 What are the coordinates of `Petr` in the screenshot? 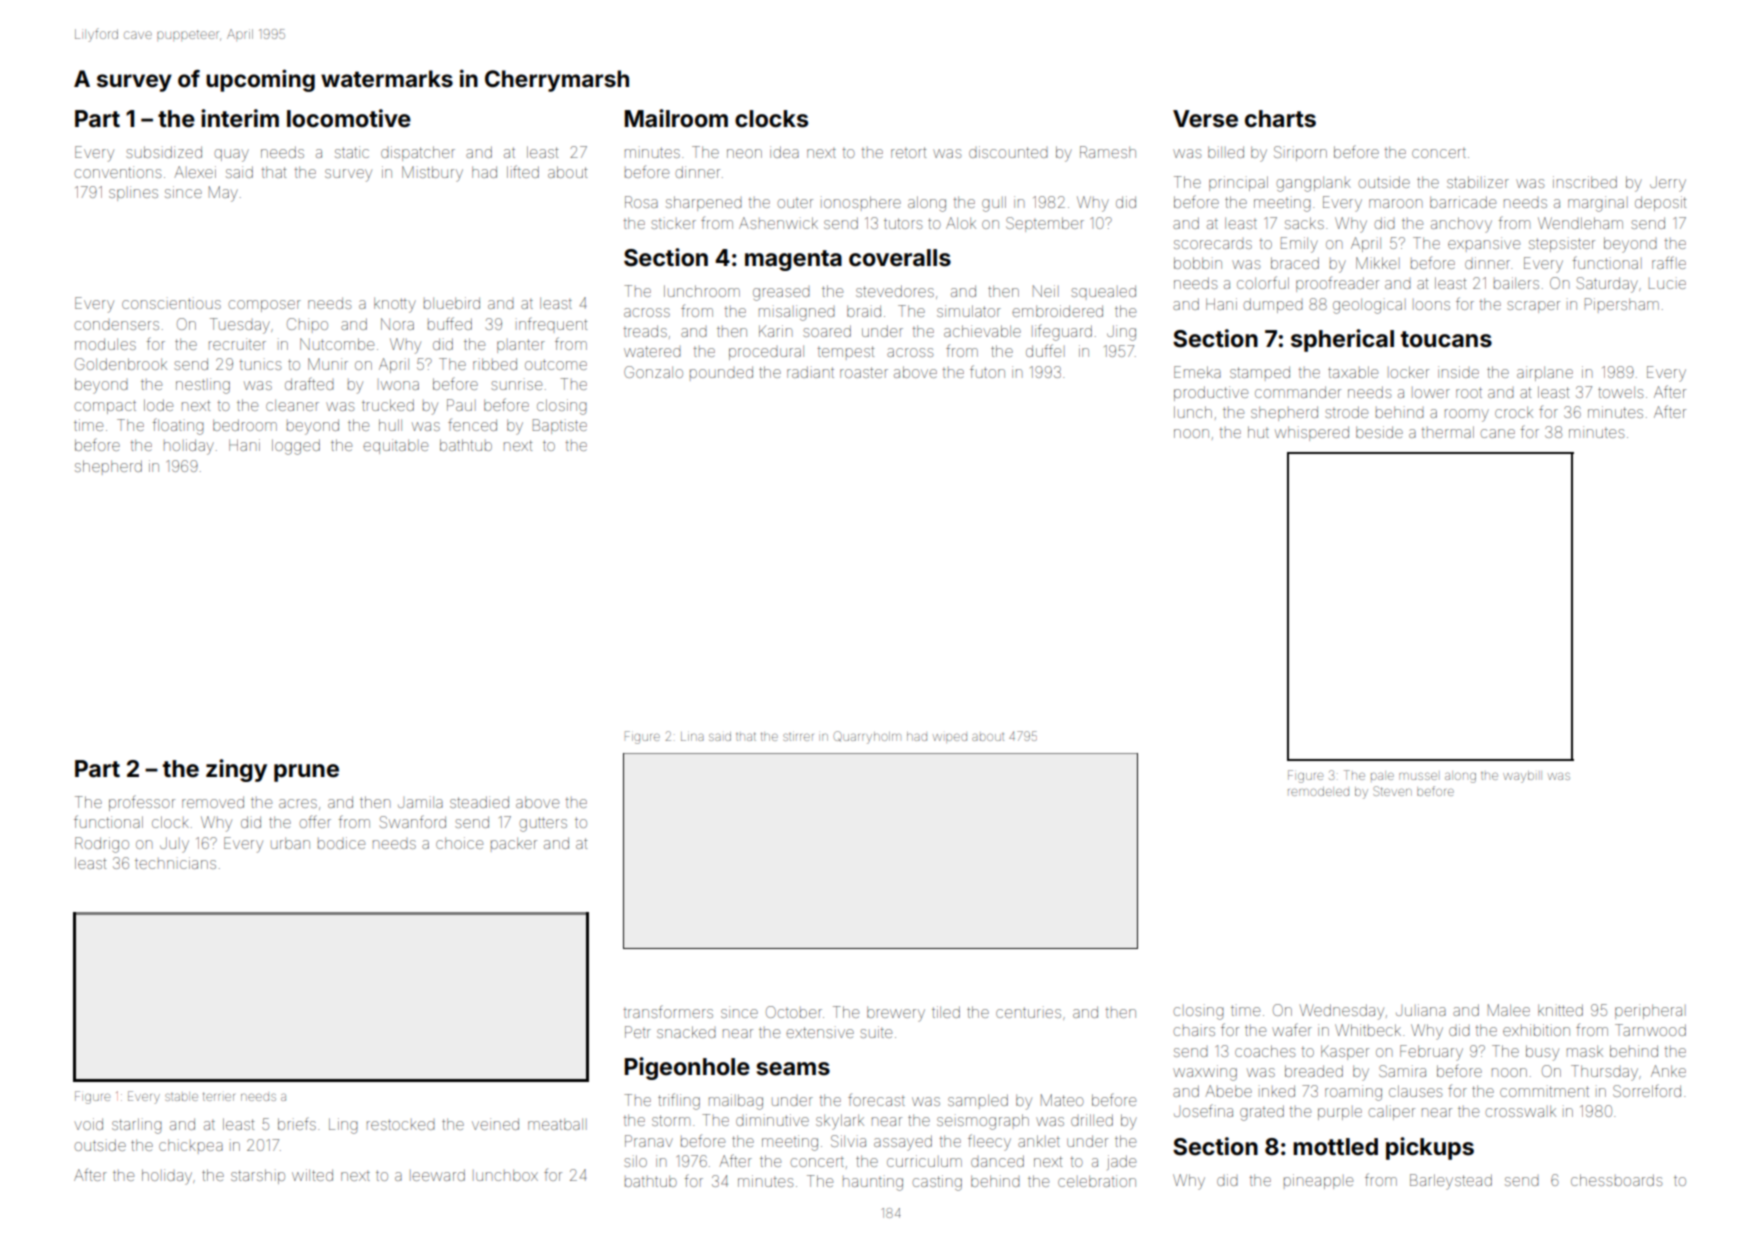 It's located at (638, 1032).
